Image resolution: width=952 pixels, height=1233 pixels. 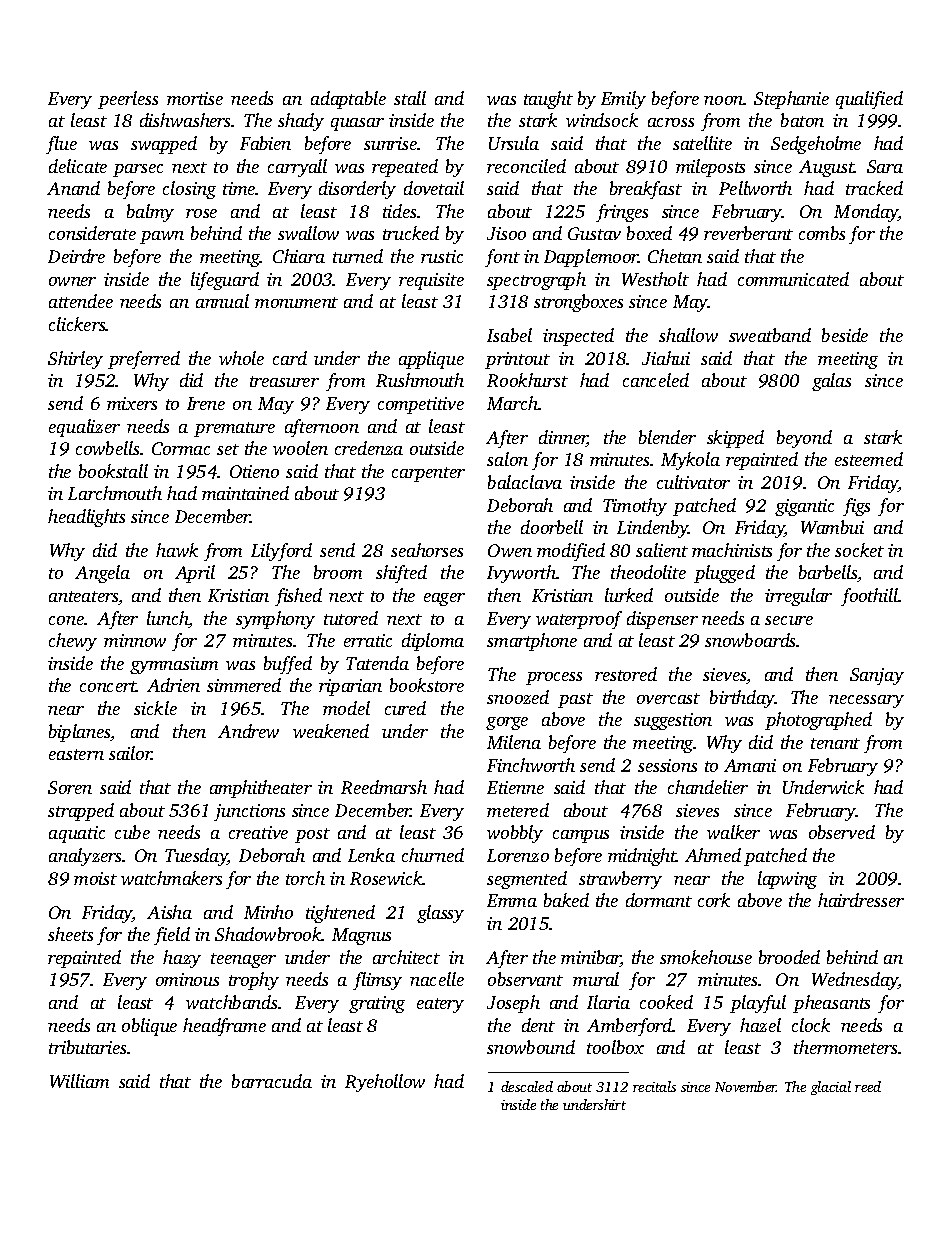 I want to click on figs, so click(x=856, y=507).
